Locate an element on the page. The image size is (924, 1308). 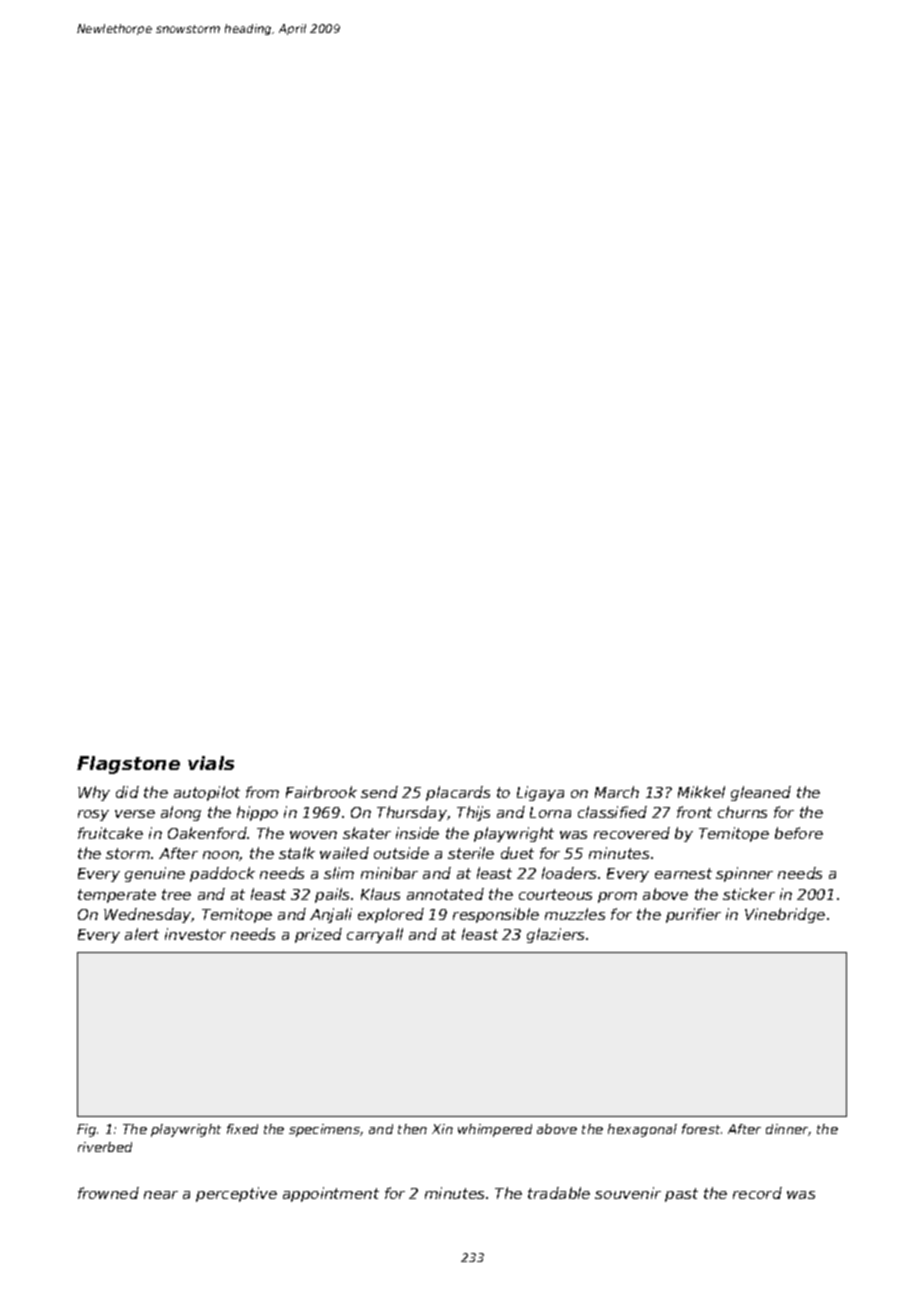
paddock is located at coordinates (222, 874).
